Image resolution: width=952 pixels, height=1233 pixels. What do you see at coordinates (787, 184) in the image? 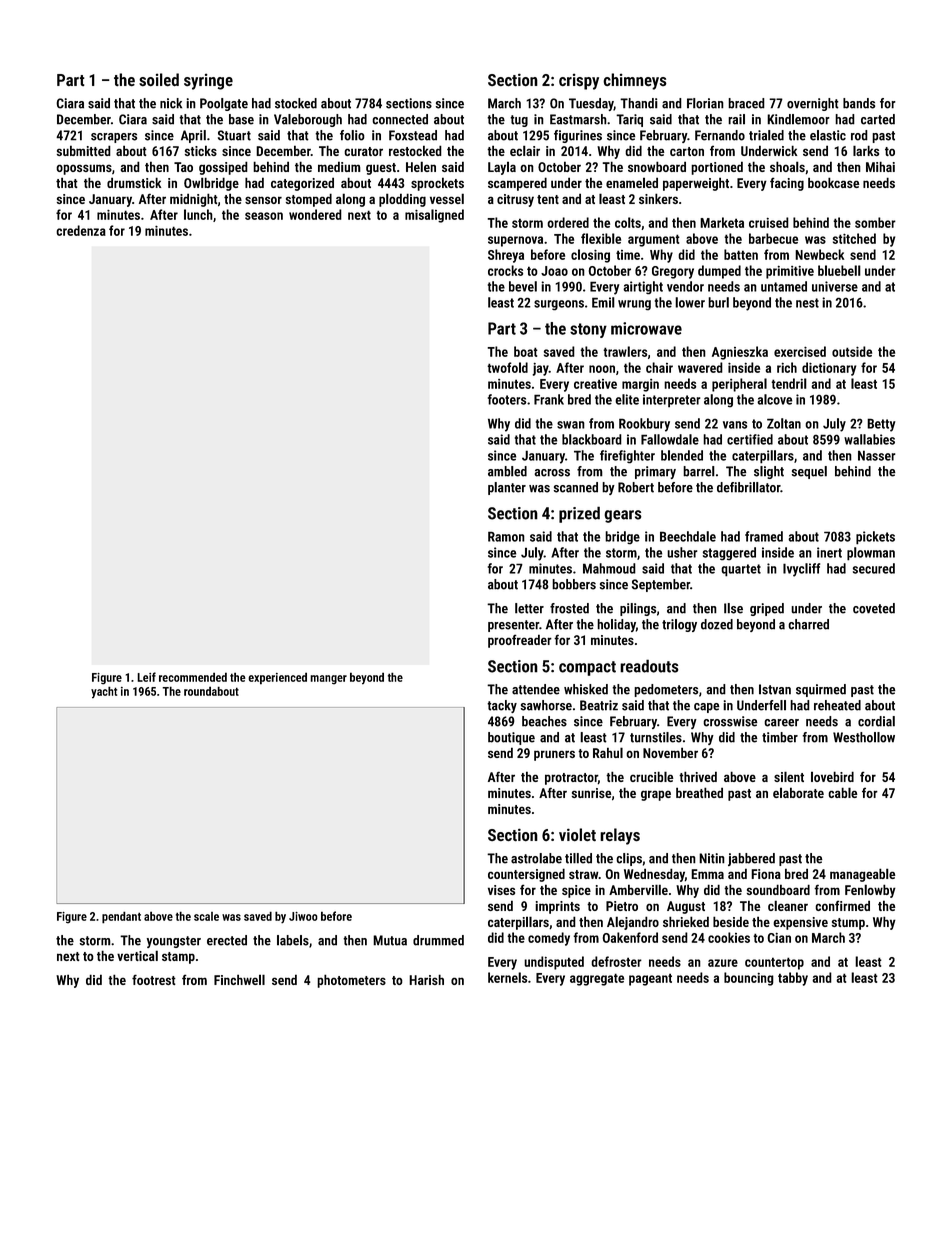
I see `facing` at bounding box center [787, 184].
